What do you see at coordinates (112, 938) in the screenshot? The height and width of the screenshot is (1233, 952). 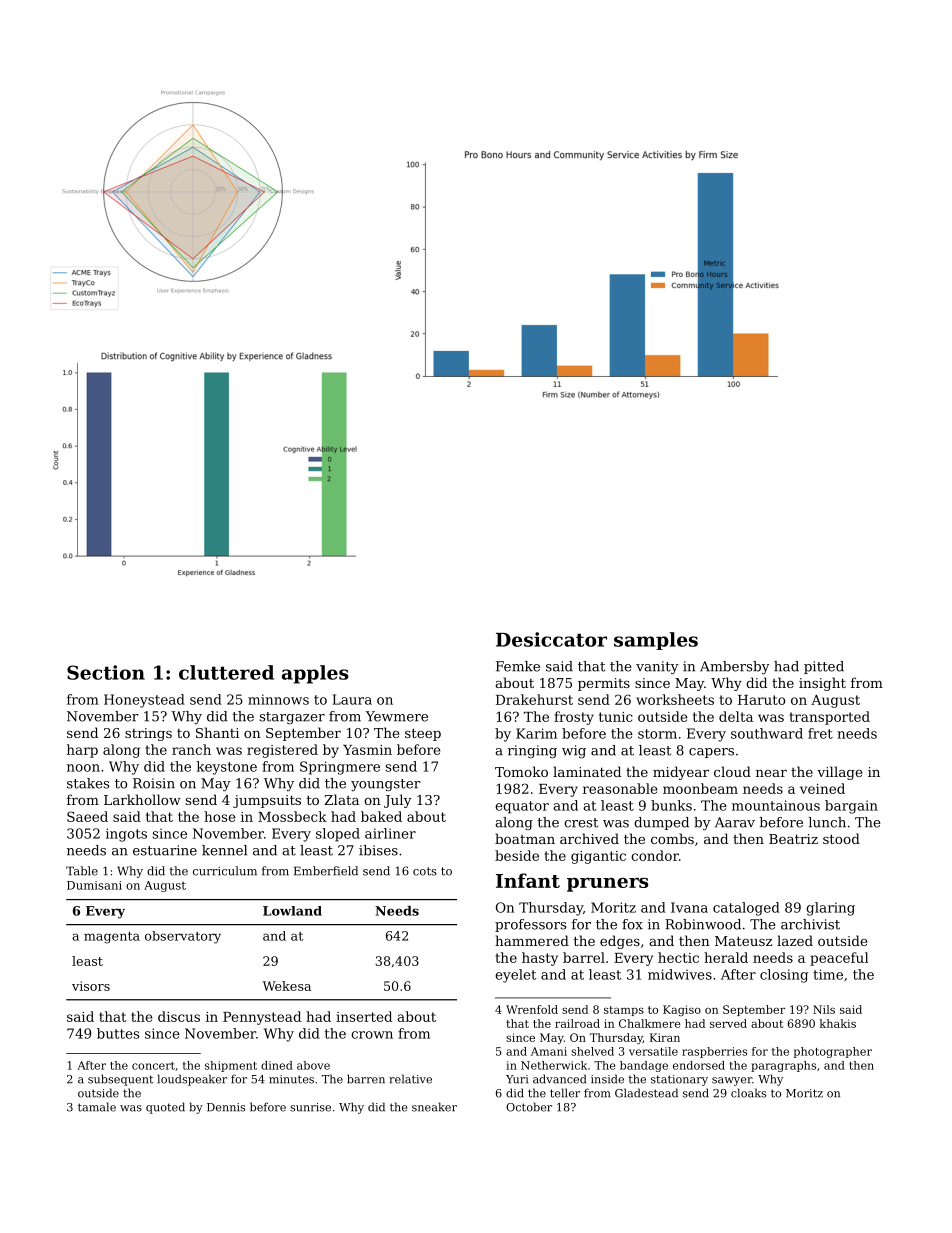 I see `magenta` at bounding box center [112, 938].
